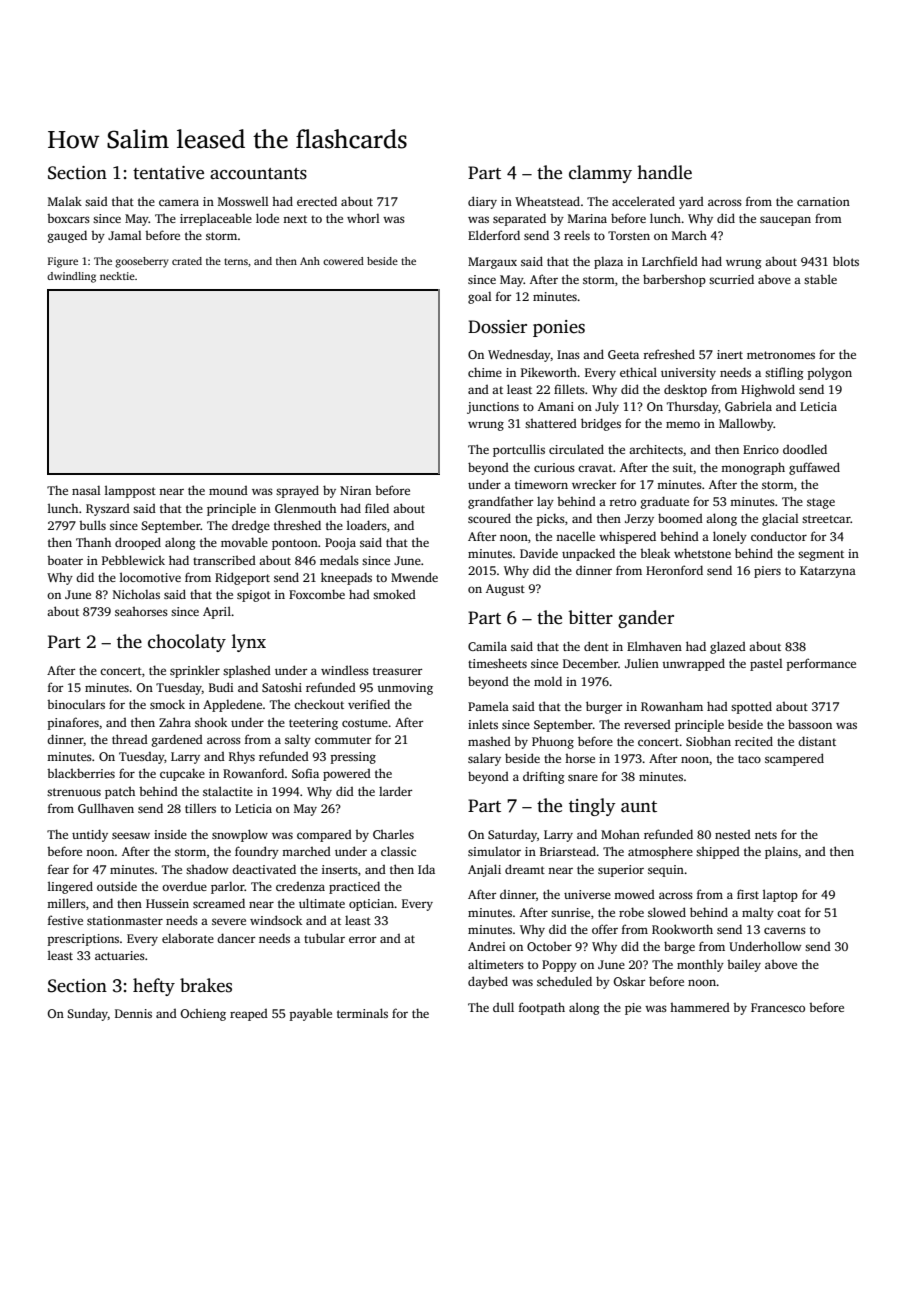  Describe the element at coordinates (247, 671) in the screenshot. I see `splashed` at that location.
